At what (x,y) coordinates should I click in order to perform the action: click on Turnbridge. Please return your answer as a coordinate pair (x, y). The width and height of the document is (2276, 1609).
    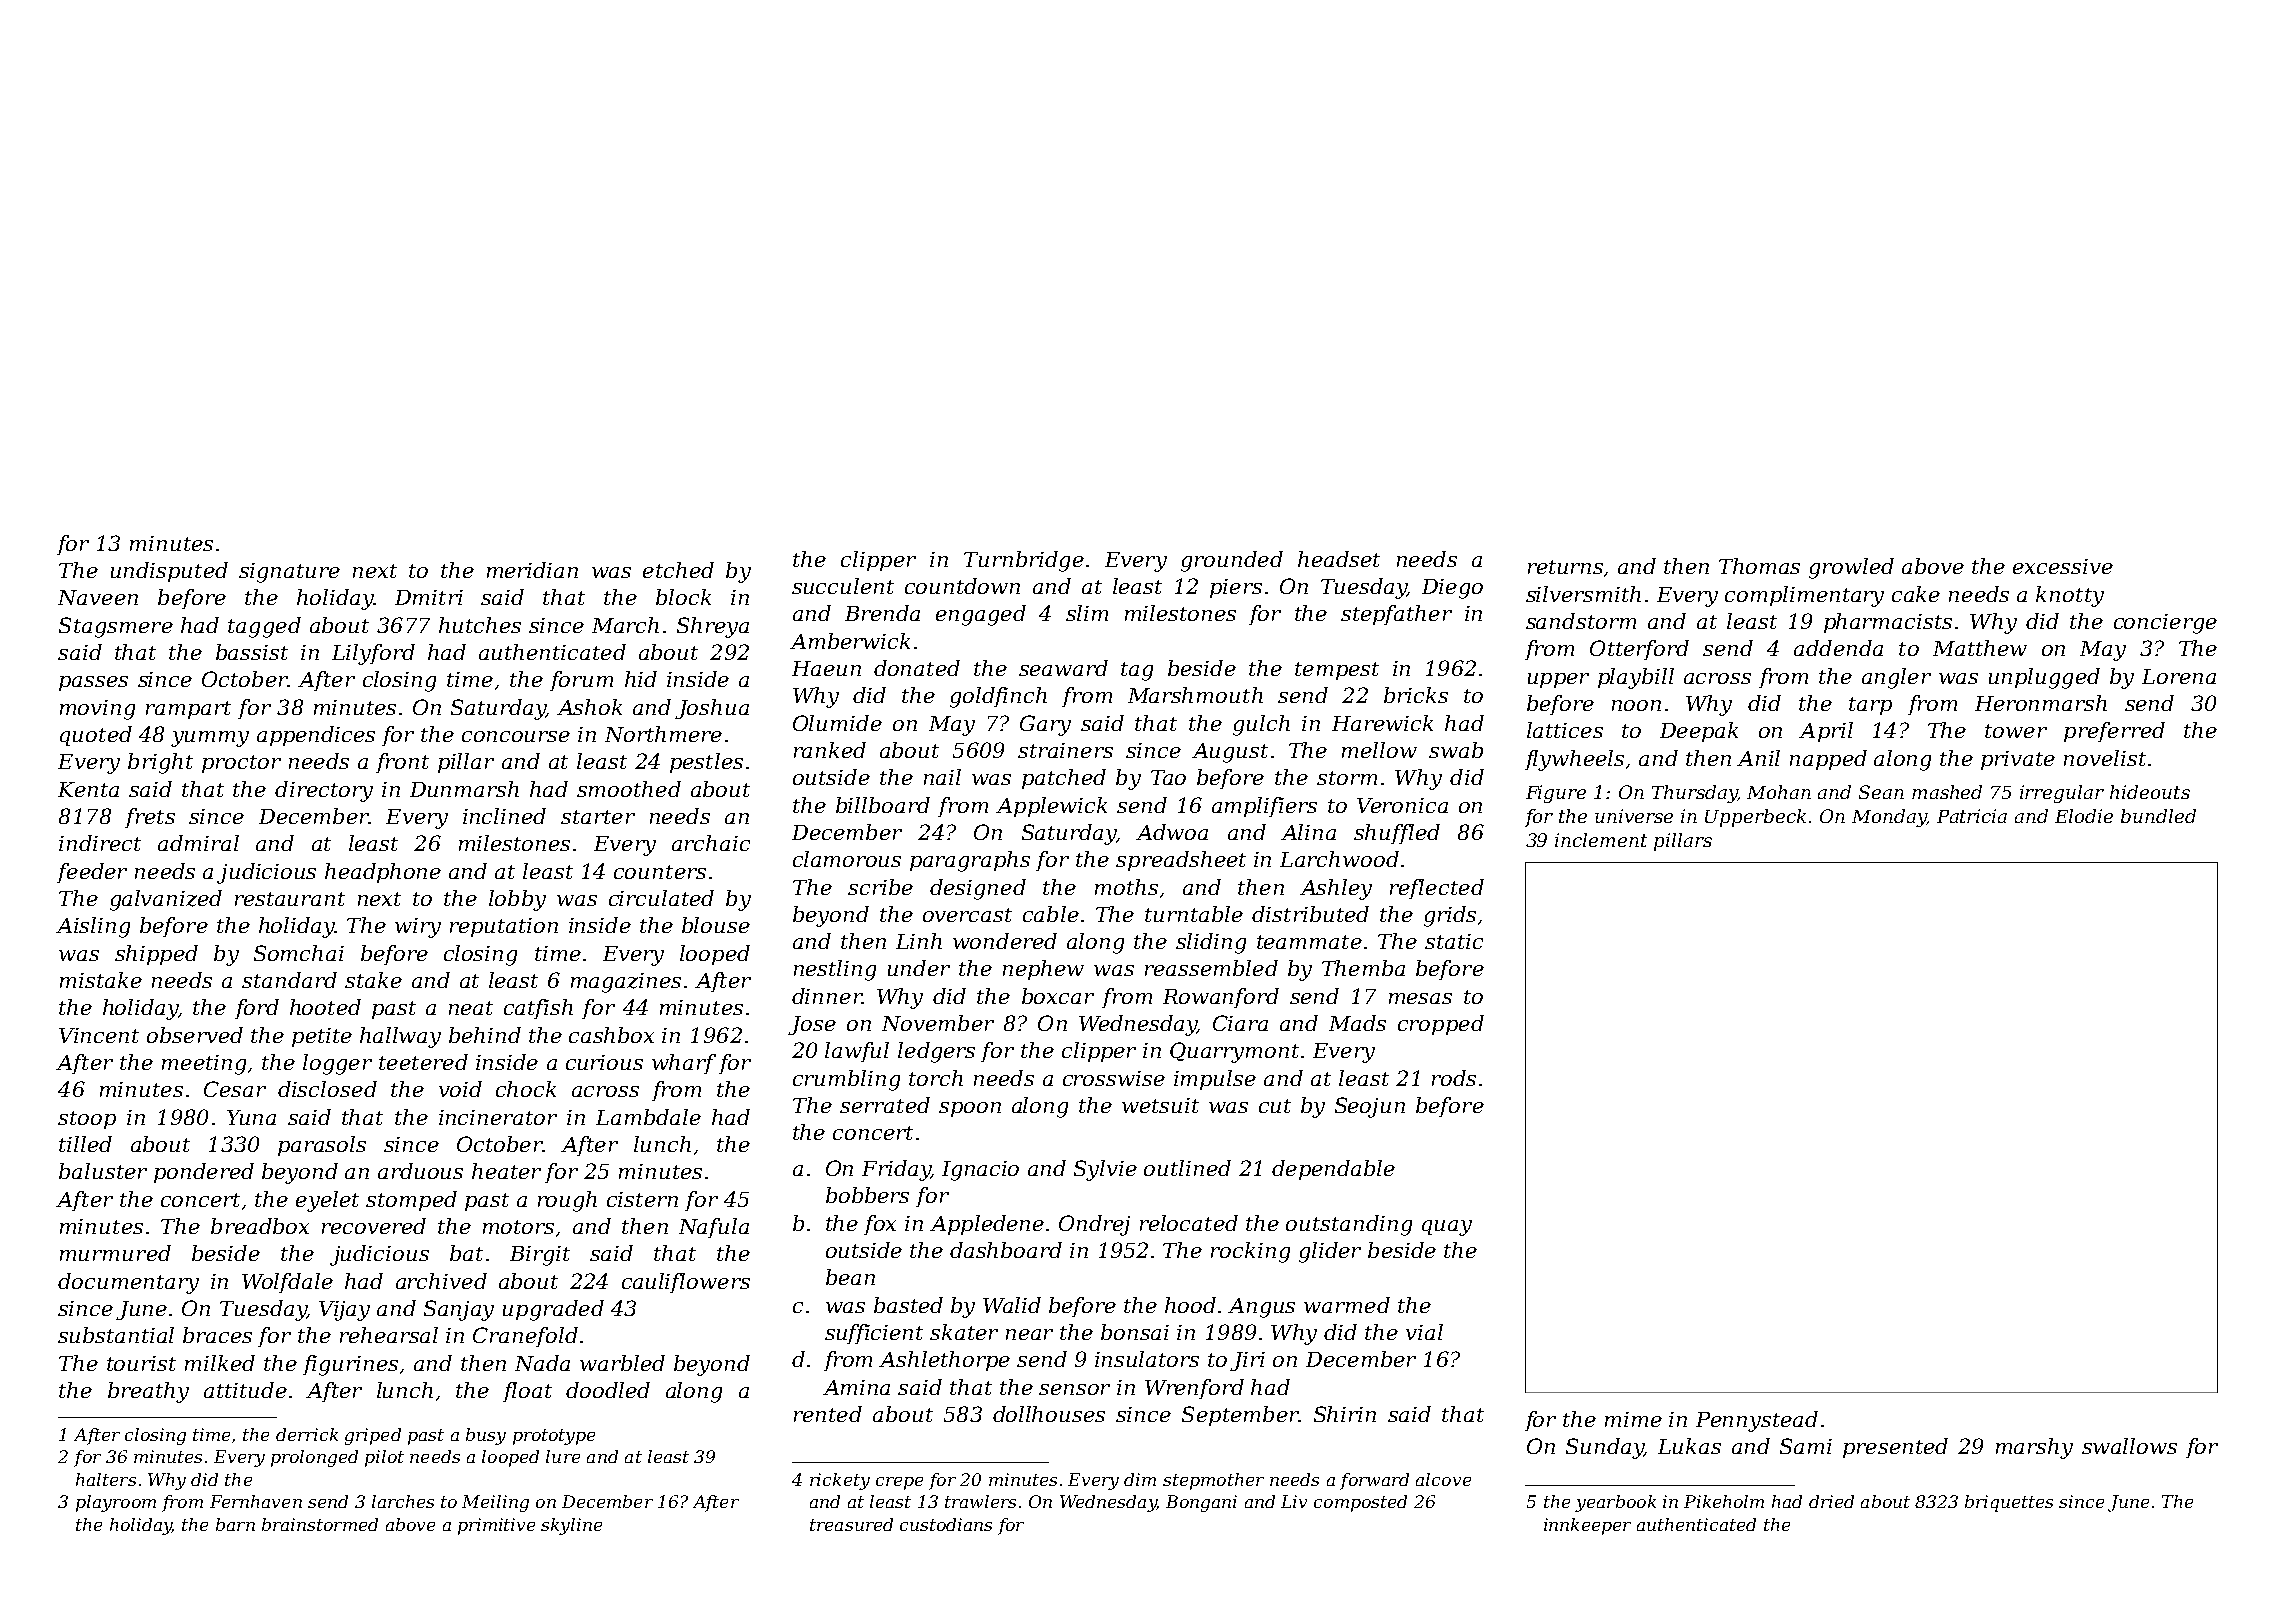
    Looking at the image, I should click on (1024, 561).
